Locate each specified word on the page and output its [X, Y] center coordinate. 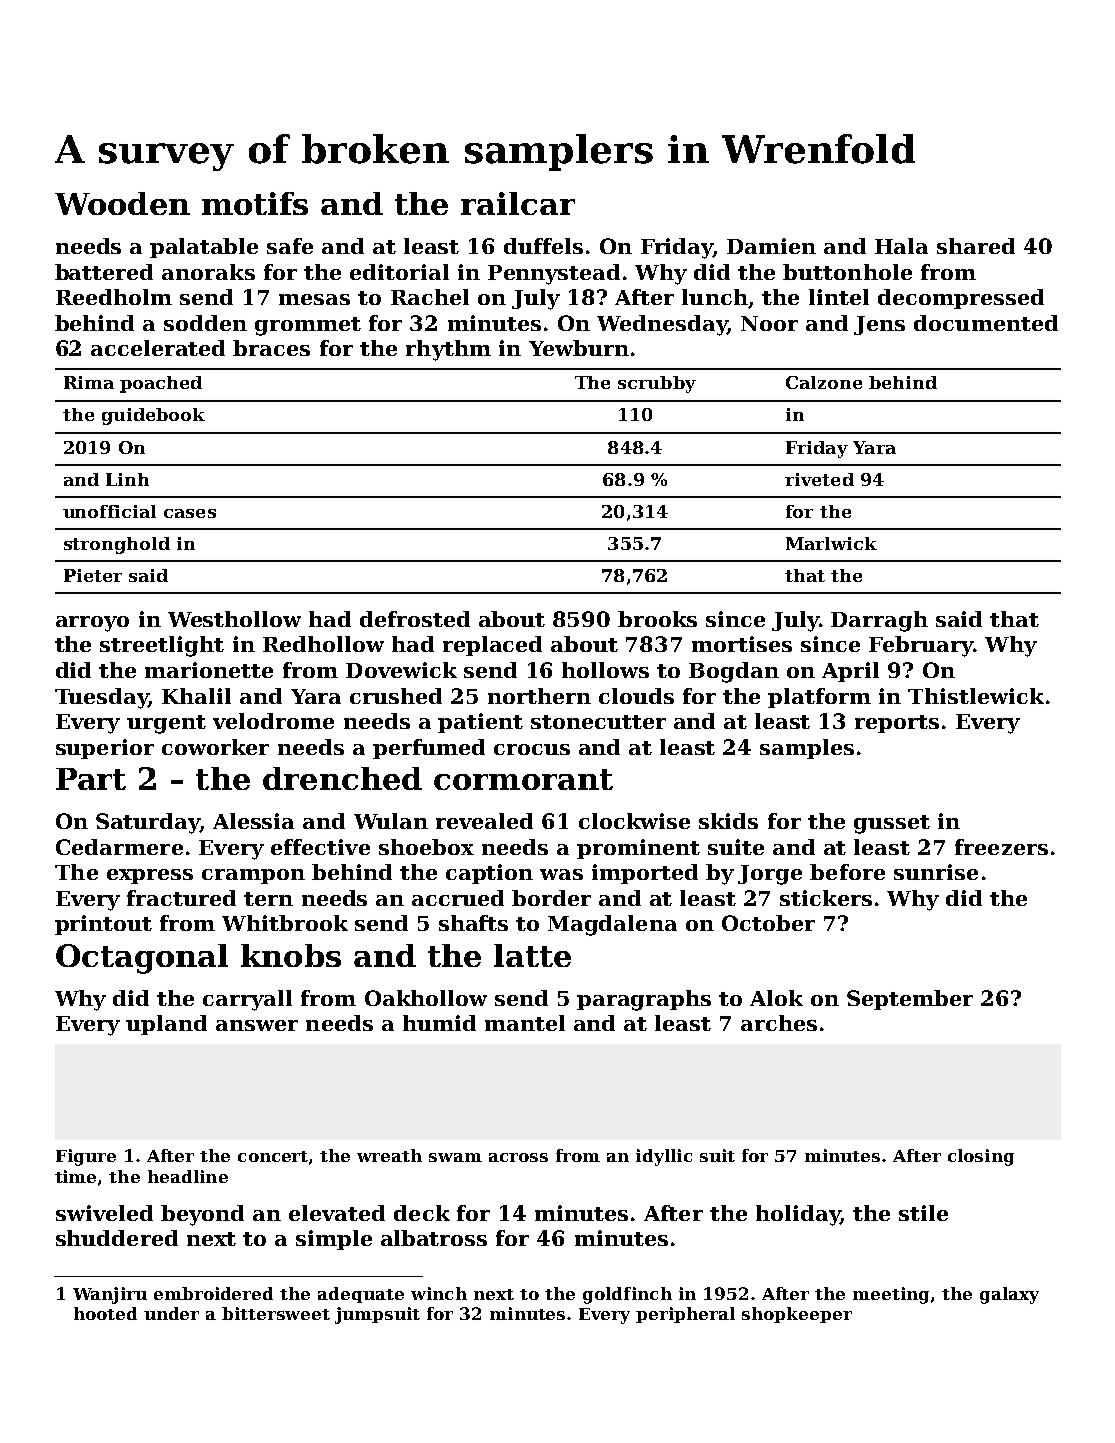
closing [981, 1157]
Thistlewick [976, 696]
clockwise [634, 821]
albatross [434, 1238]
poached [161, 384]
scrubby [657, 384]
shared [976, 246]
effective [320, 847]
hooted [105, 1313]
